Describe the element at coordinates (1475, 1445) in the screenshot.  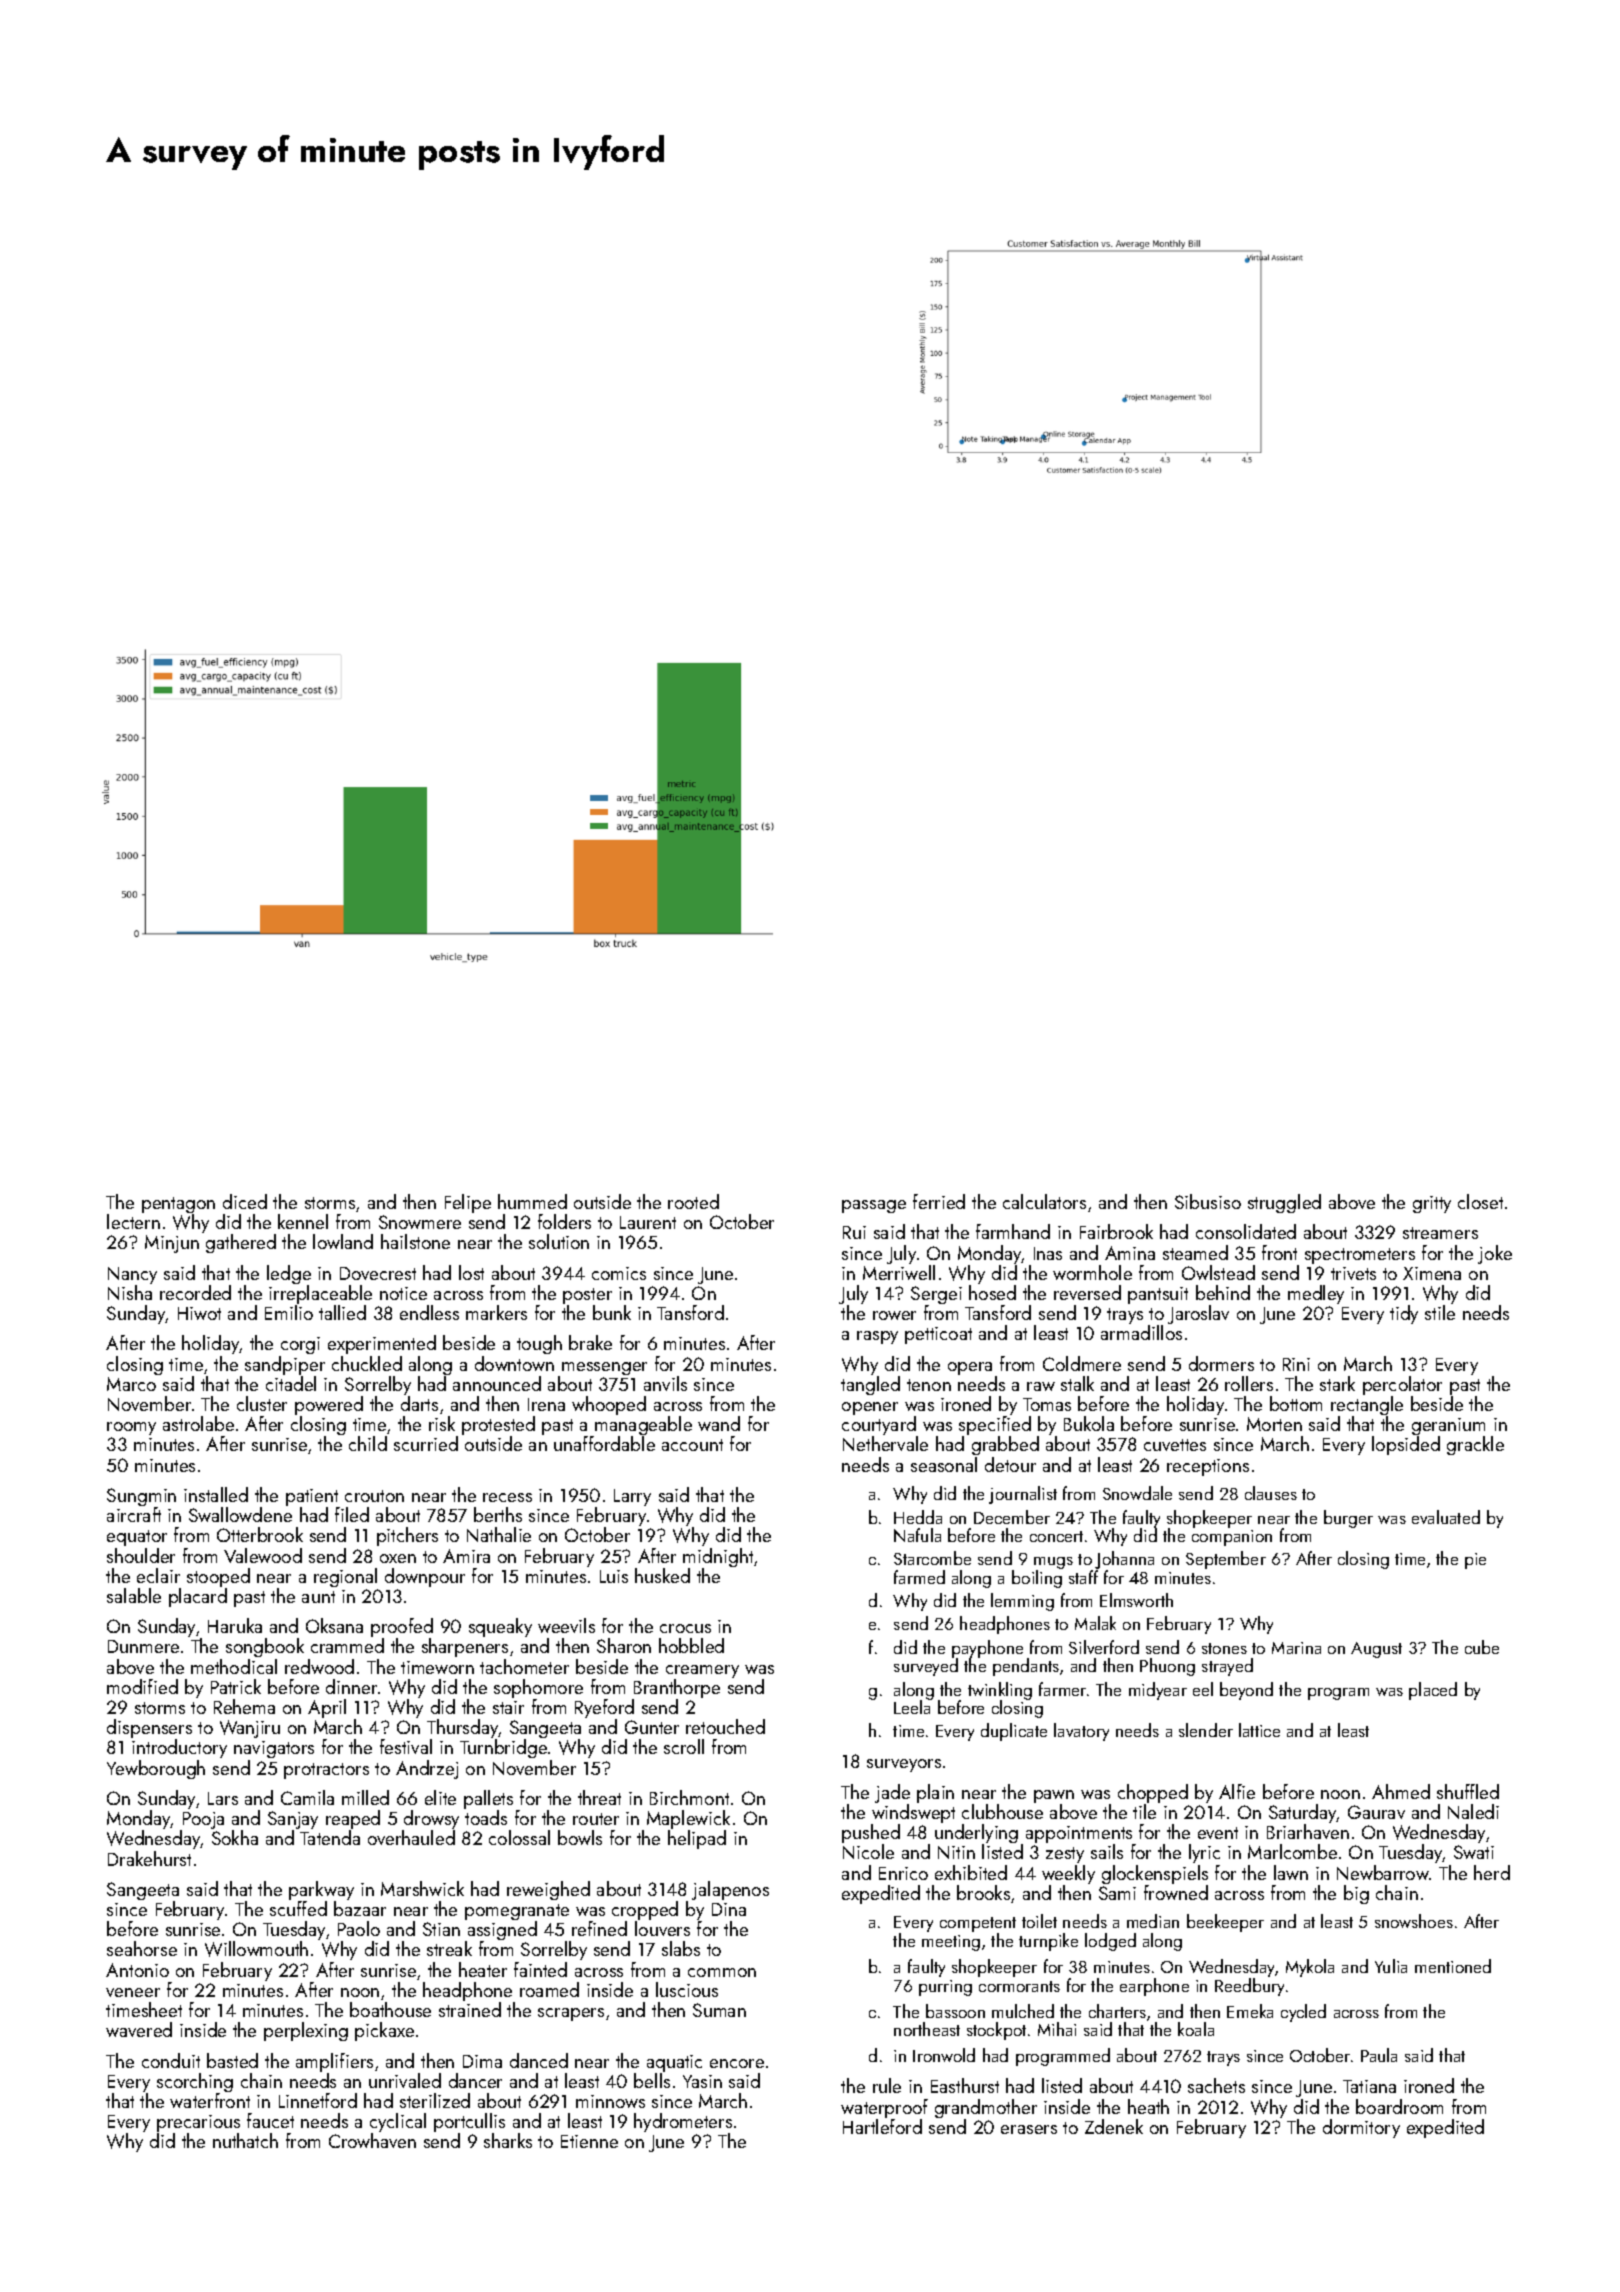
I see `grackle` at that location.
